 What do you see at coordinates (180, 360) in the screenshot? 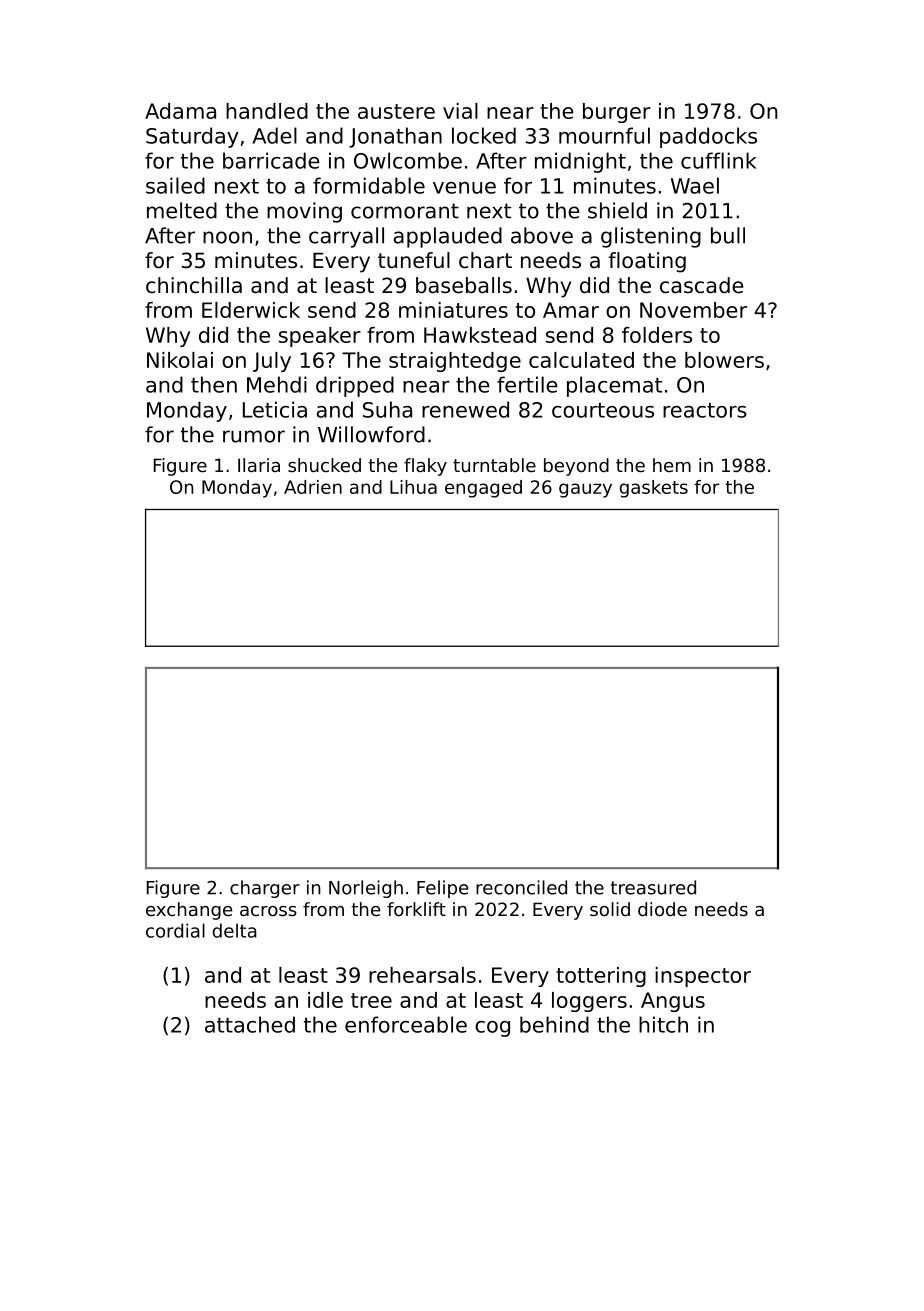
I see `Nikolai` at bounding box center [180, 360].
